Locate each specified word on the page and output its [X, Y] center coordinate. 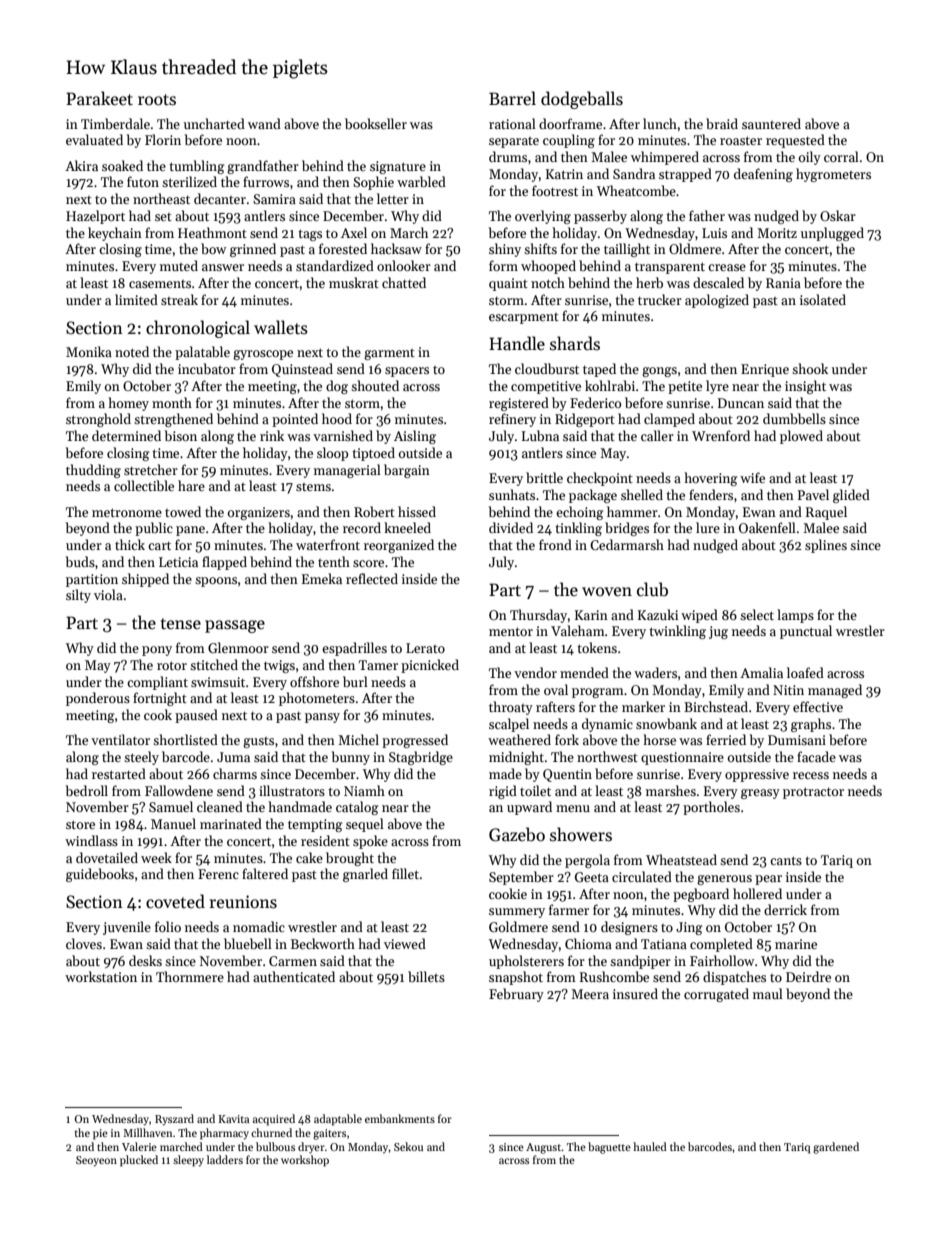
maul [768, 993]
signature [398, 167]
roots [157, 100]
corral [841, 156]
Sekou [408, 1146]
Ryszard [174, 1120]
